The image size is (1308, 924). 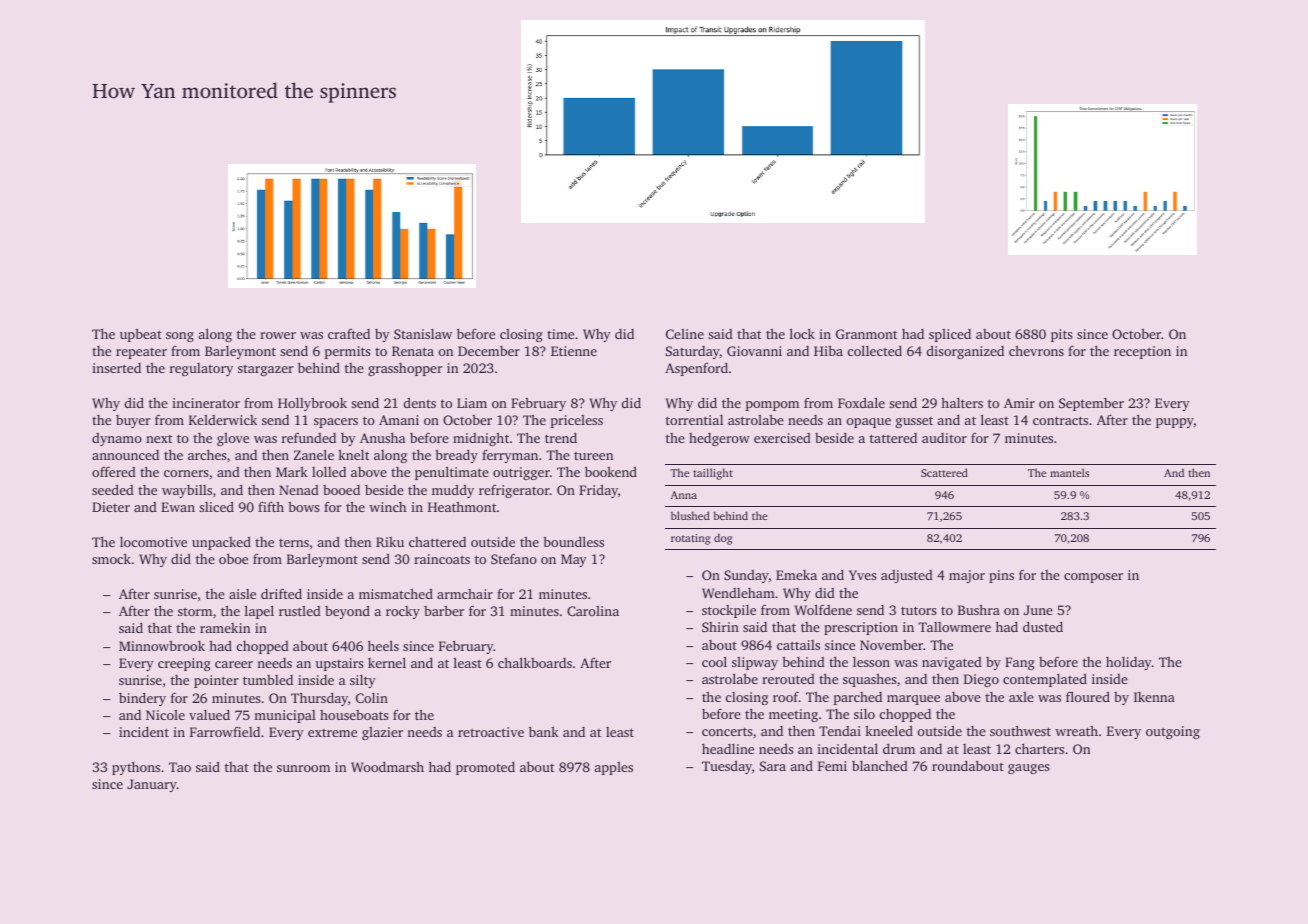 What do you see at coordinates (141, 335) in the screenshot?
I see `upbeat` at bounding box center [141, 335].
